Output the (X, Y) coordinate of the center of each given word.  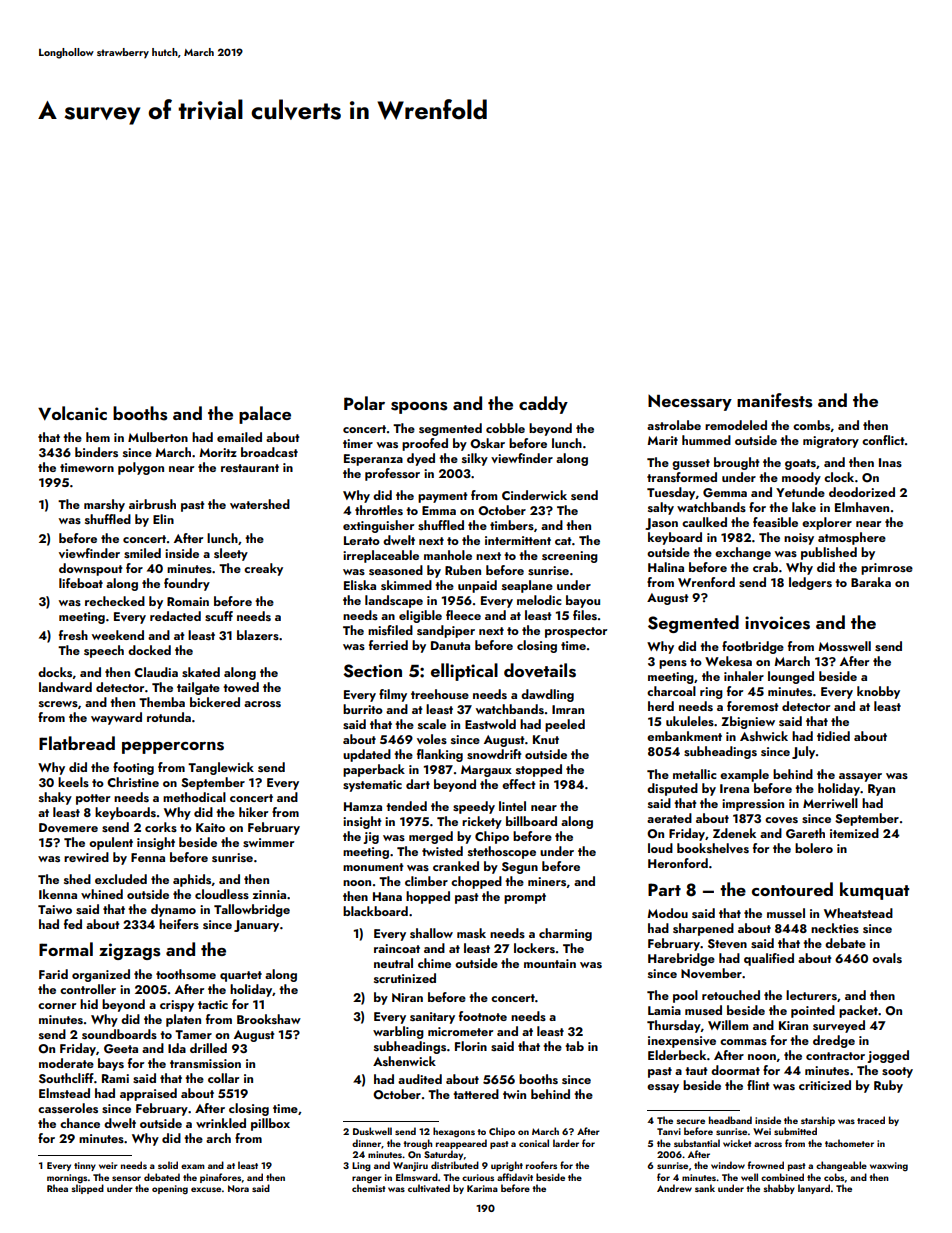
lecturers (811, 995)
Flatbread (77, 743)
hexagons (454, 1132)
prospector (576, 632)
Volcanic (72, 413)
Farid (53, 974)
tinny (85, 1166)
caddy (543, 405)
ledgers (810, 583)
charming (565, 934)
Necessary (690, 403)
